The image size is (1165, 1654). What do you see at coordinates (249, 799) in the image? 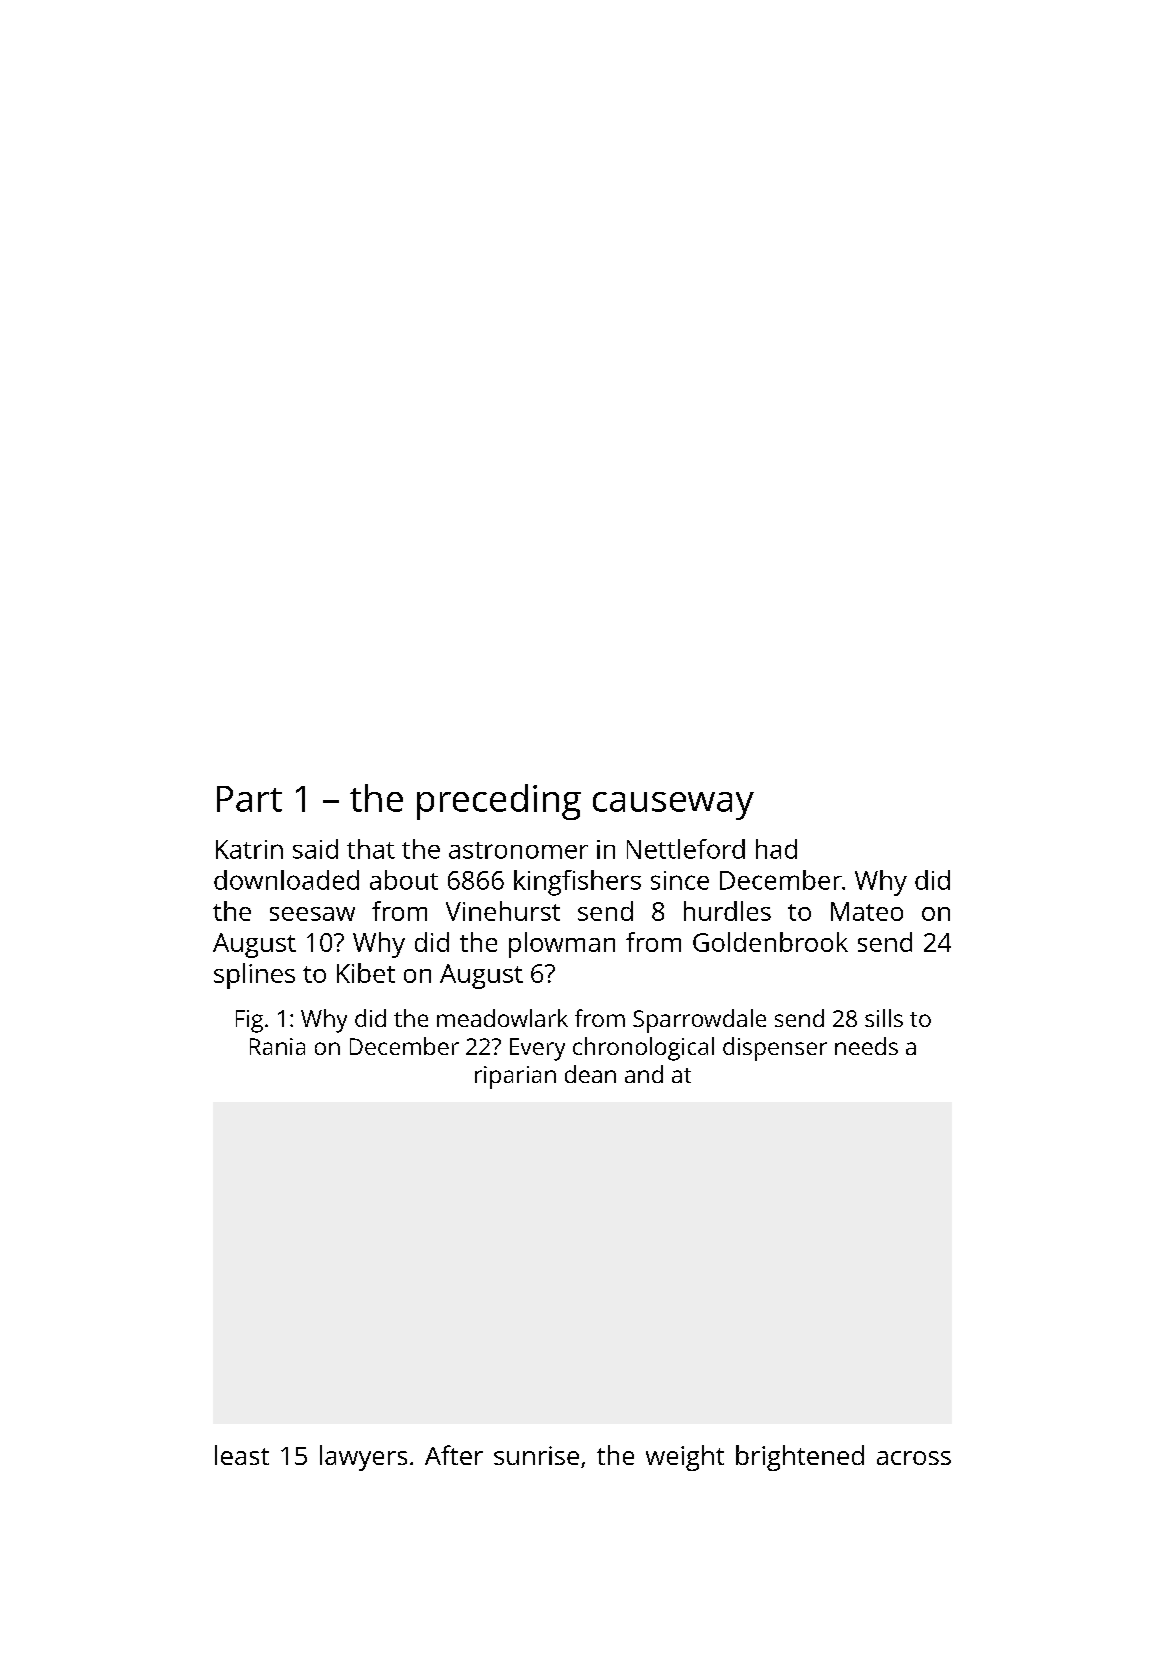
I see `Part` at bounding box center [249, 799].
